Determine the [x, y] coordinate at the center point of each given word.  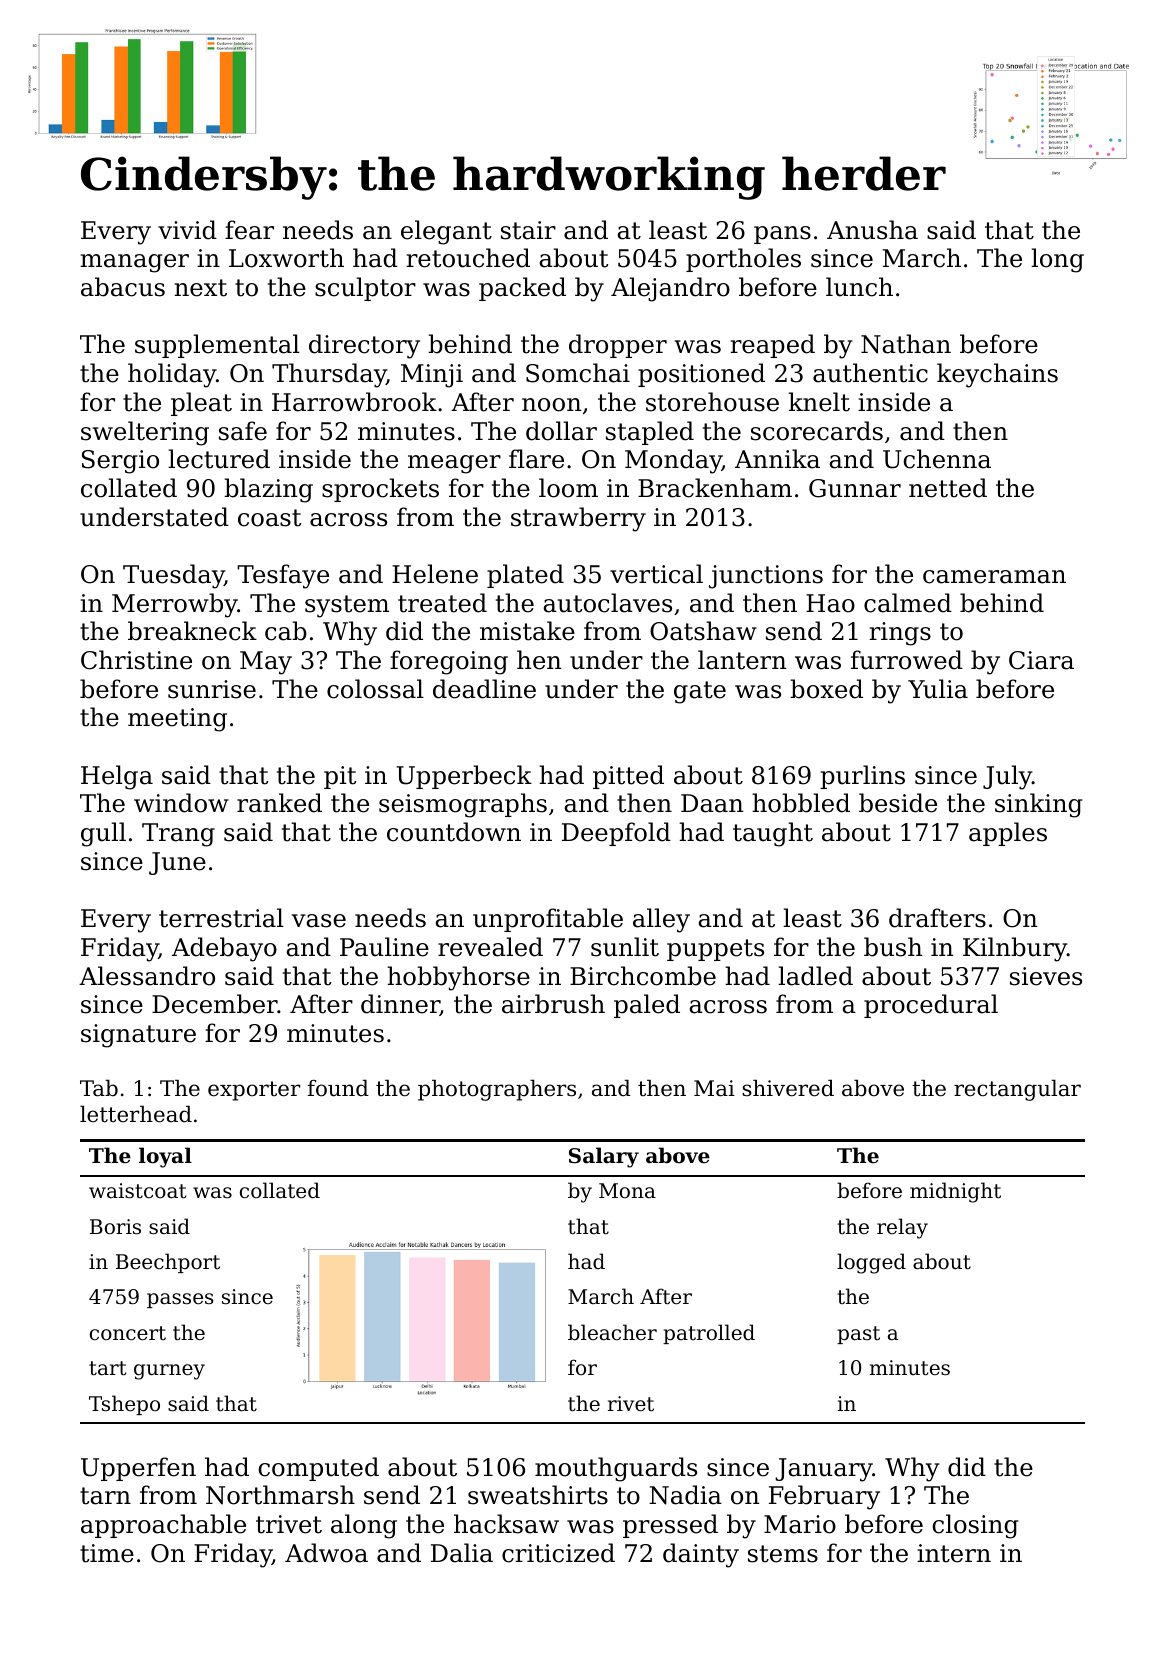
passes [180, 1300]
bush [893, 947]
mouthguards [616, 1469]
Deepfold [616, 834]
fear [249, 230]
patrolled [709, 1334]
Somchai [578, 373]
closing [975, 1526]
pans [782, 235]
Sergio [120, 462]
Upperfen [138, 1469]
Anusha [872, 230]
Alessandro [147, 976]
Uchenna [937, 459]
